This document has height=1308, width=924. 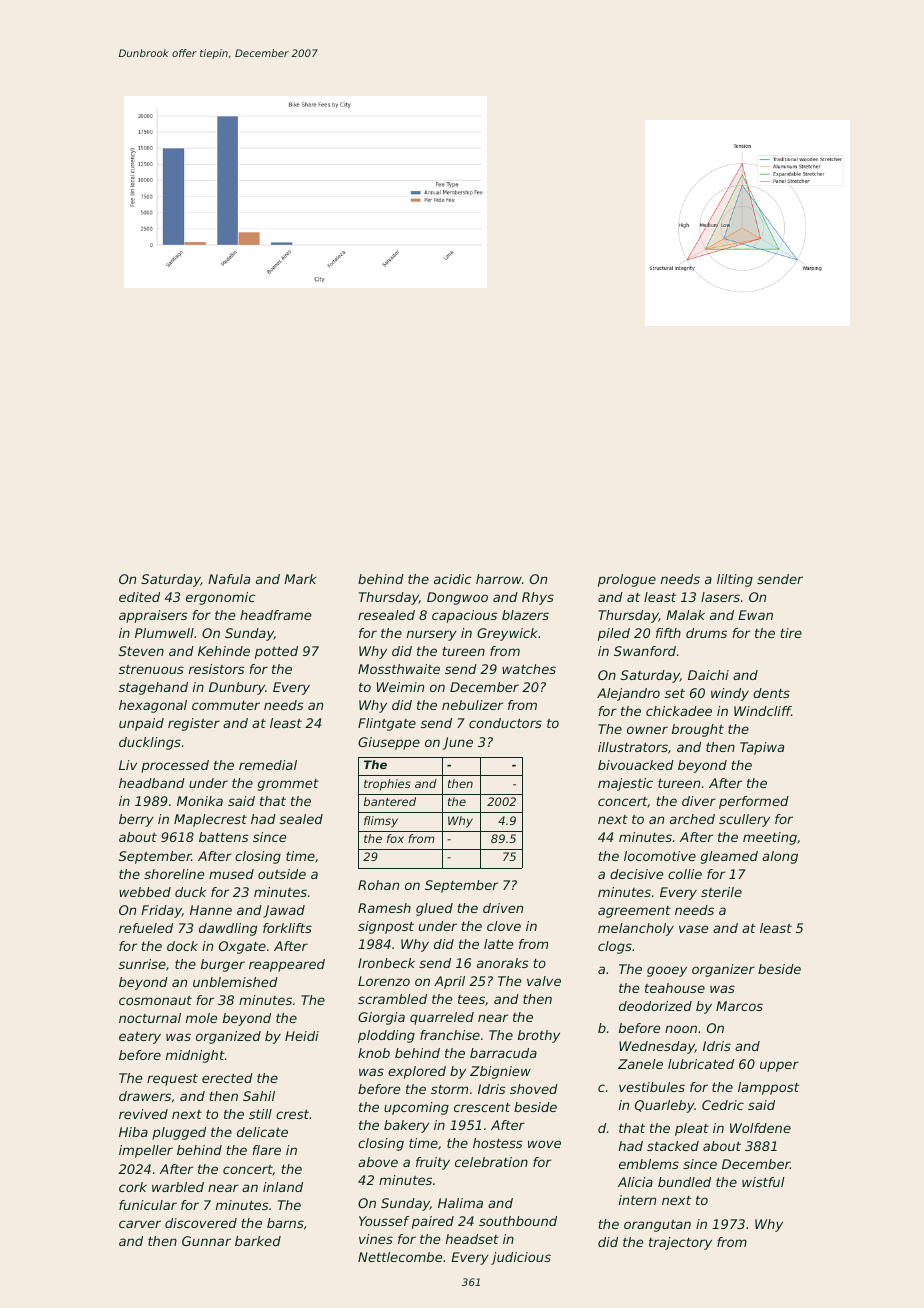 I want to click on flare, so click(x=266, y=1150).
